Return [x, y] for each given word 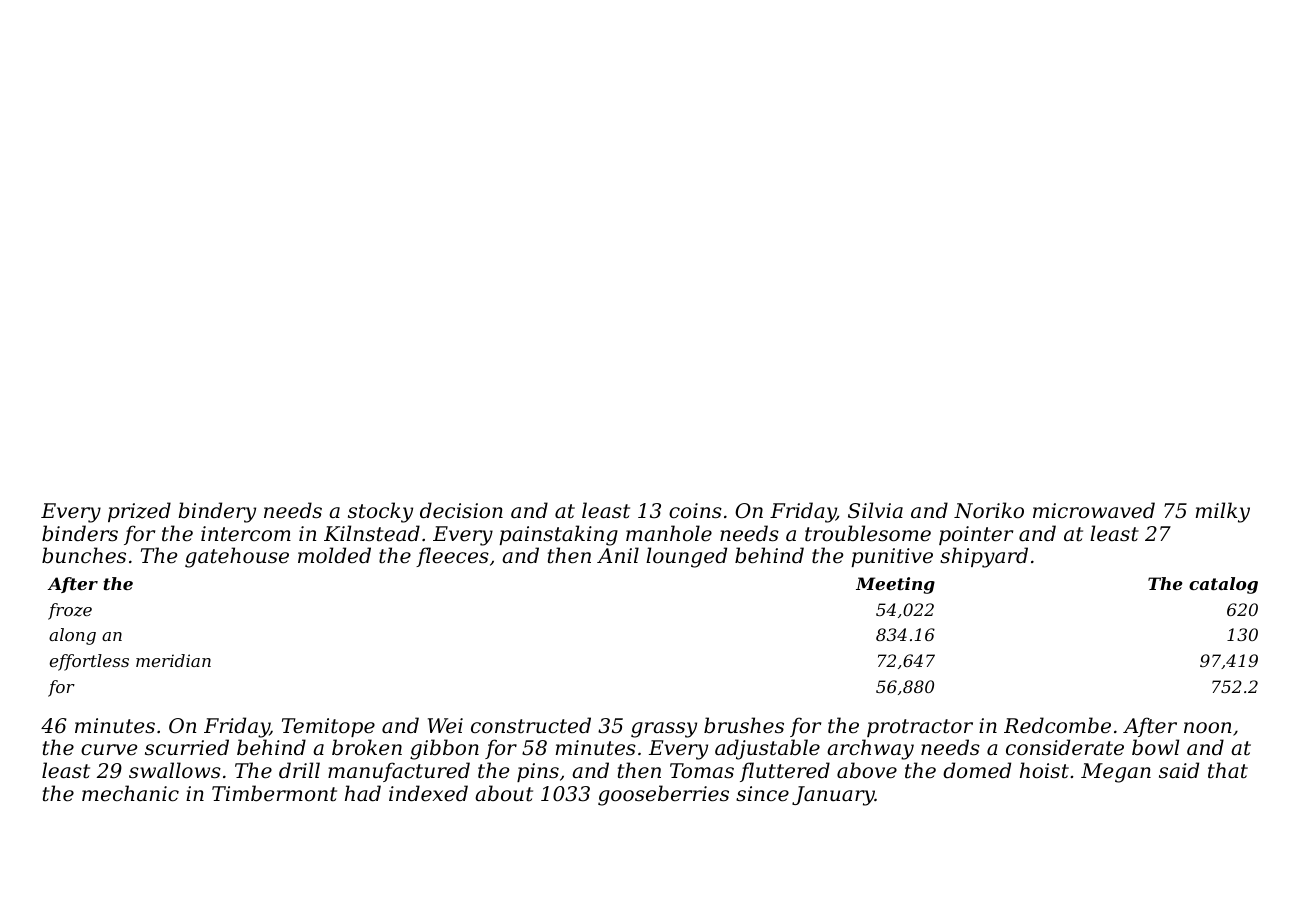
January [833, 796]
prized [139, 512]
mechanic [130, 793]
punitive [892, 557]
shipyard [984, 557]
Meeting [895, 585]
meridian [173, 660]
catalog [1223, 585]
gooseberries [663, 795]
